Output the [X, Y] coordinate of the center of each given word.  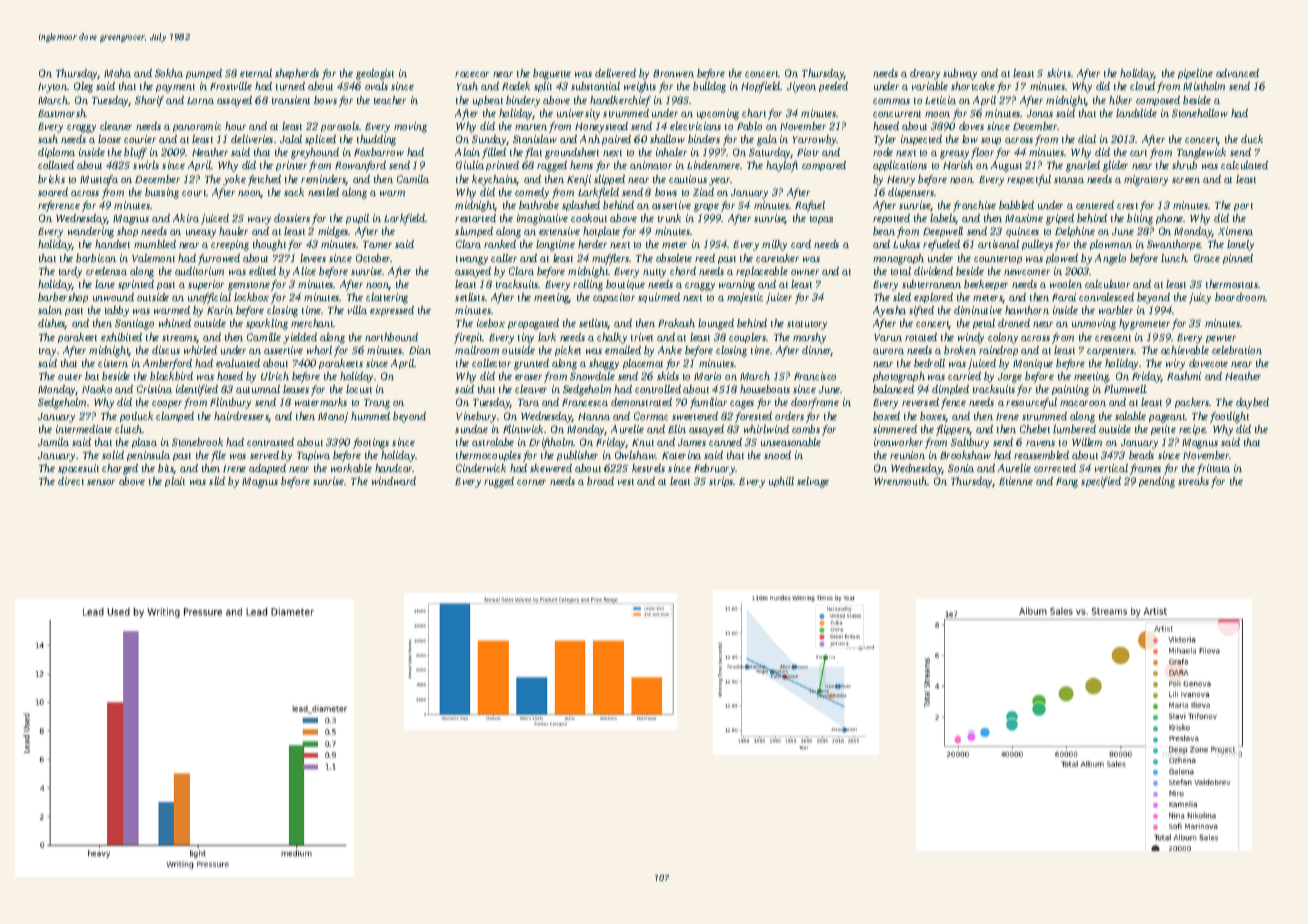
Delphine [1075, 232]
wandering [91, 232]
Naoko [97, 389]
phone [1170, 219]
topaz [821, 220]
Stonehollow [1200, 113]
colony [1003, 338]
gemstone [249, 286]
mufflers [611, 259]
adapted [267, 469]
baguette [552, 74]
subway [960, 74]
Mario [707, 376]
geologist [375, 74]
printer [291, 166]
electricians [695, 126]
